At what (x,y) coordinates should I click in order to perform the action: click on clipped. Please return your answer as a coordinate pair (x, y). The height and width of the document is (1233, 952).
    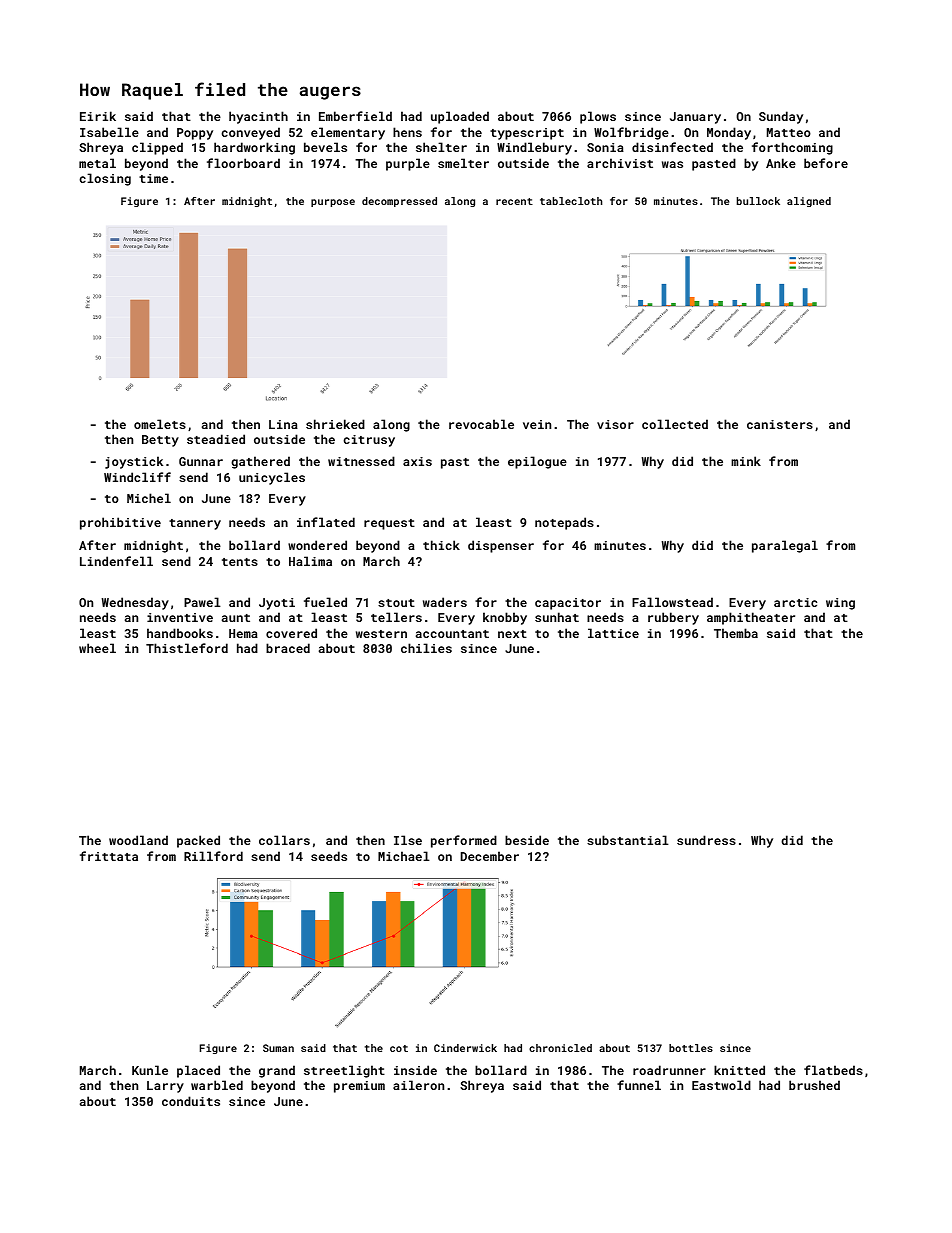
    Looking at the image, I should click on (157, 148).
